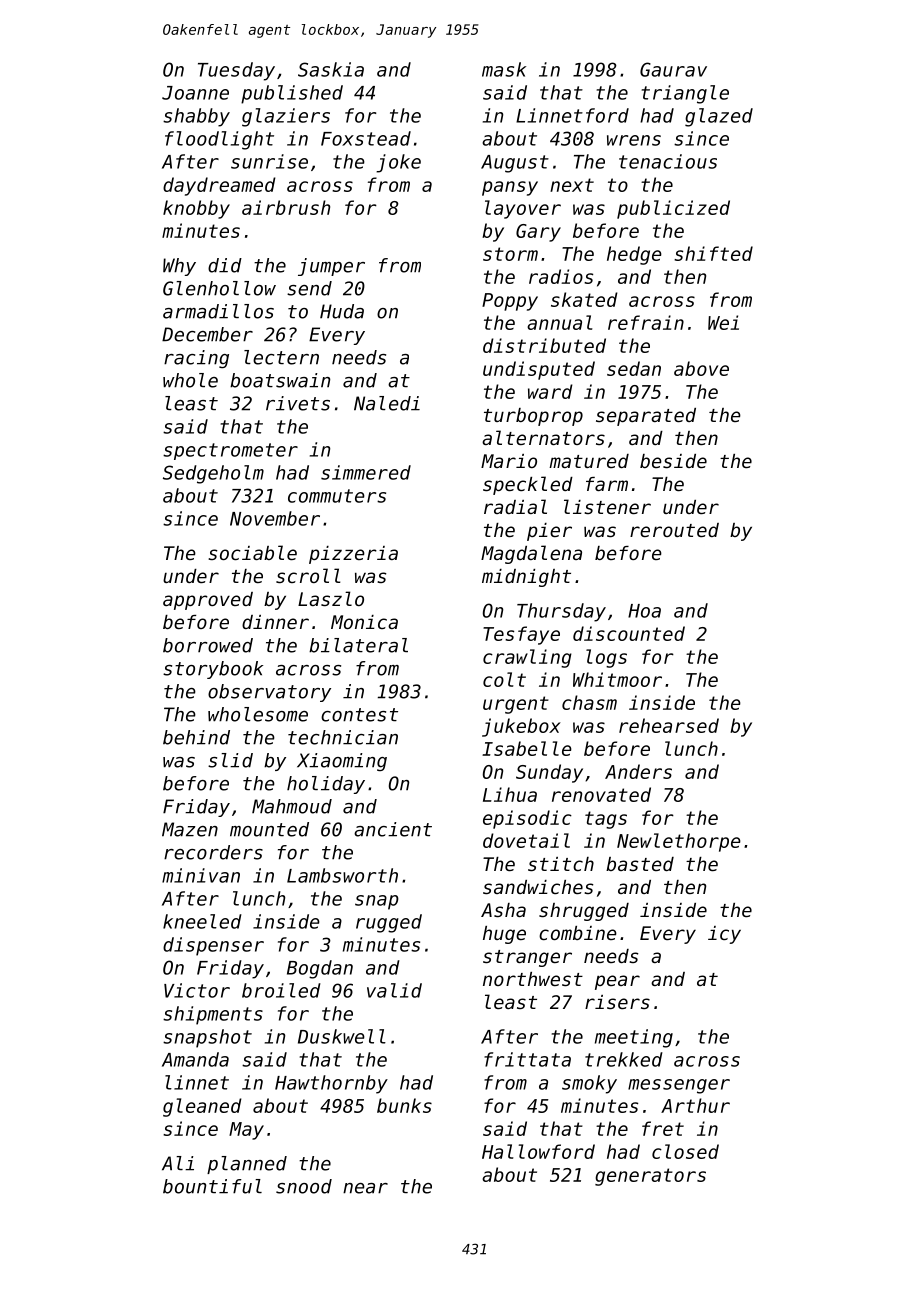  What do you see at coordinates (504, 69) in the screenshot?
I see `mask` at bounding box center [504, 69].
